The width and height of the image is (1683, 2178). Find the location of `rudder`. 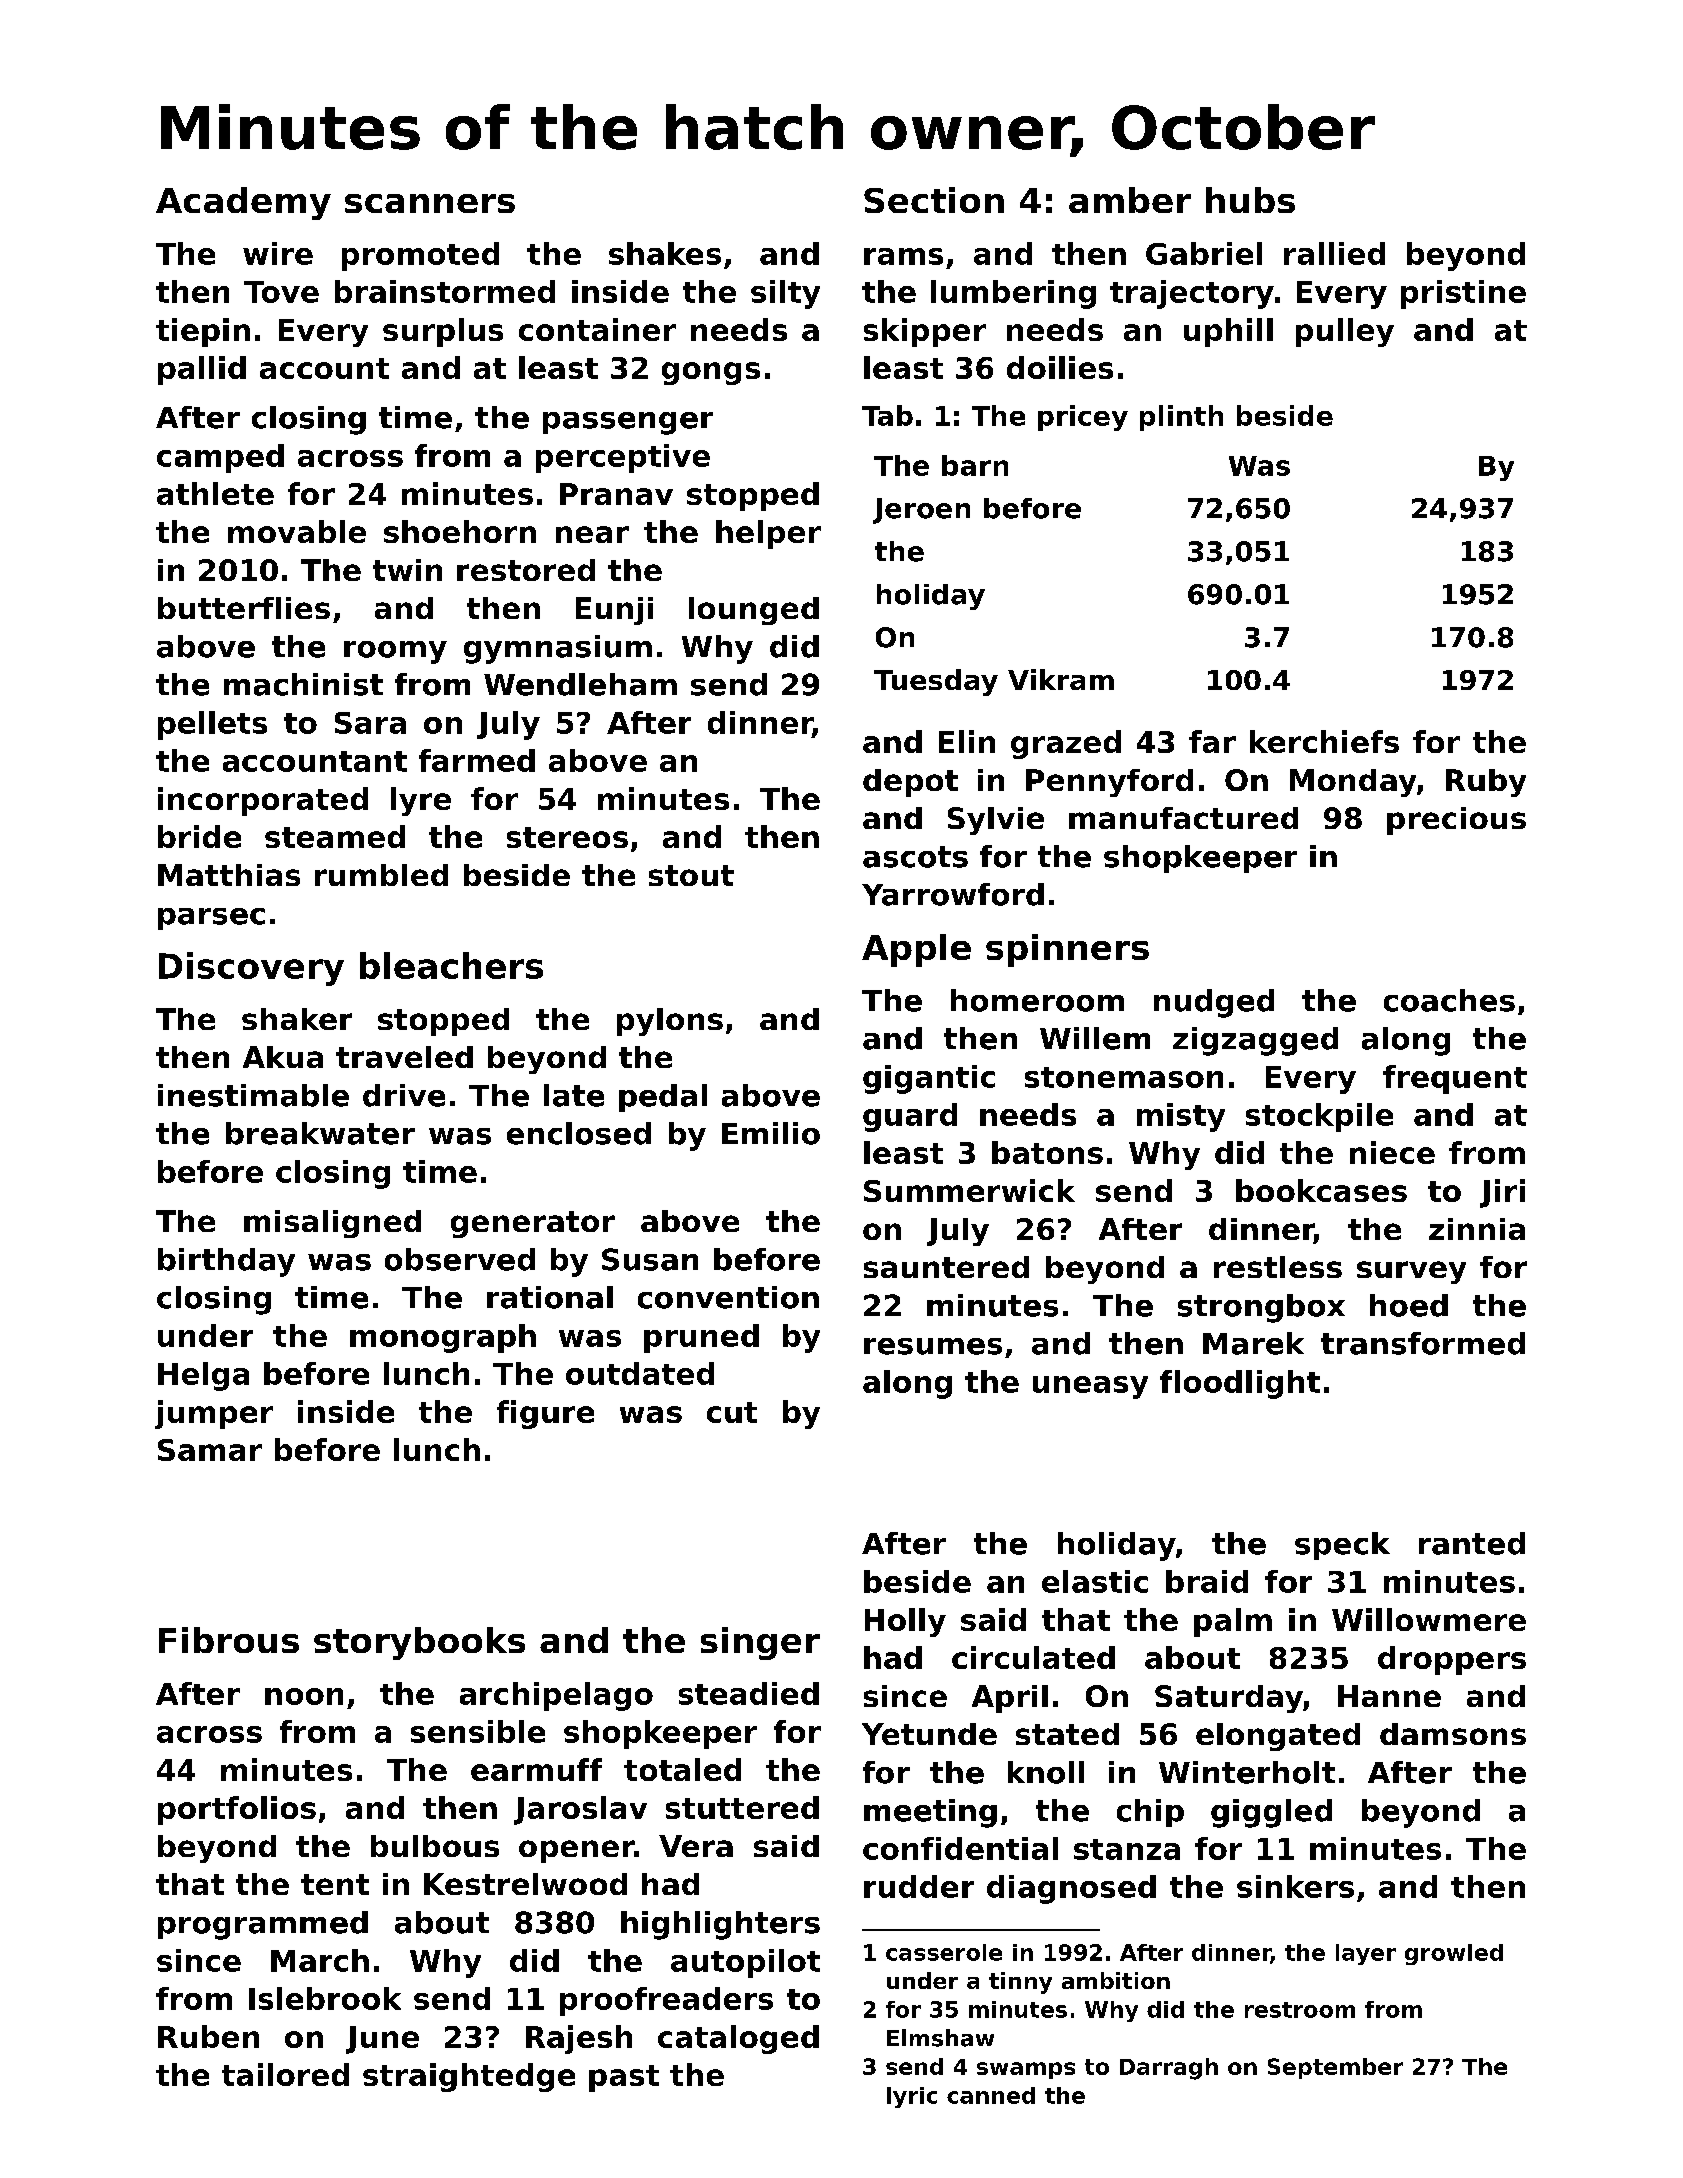

rudder is located at coordinates (919, 1886).
